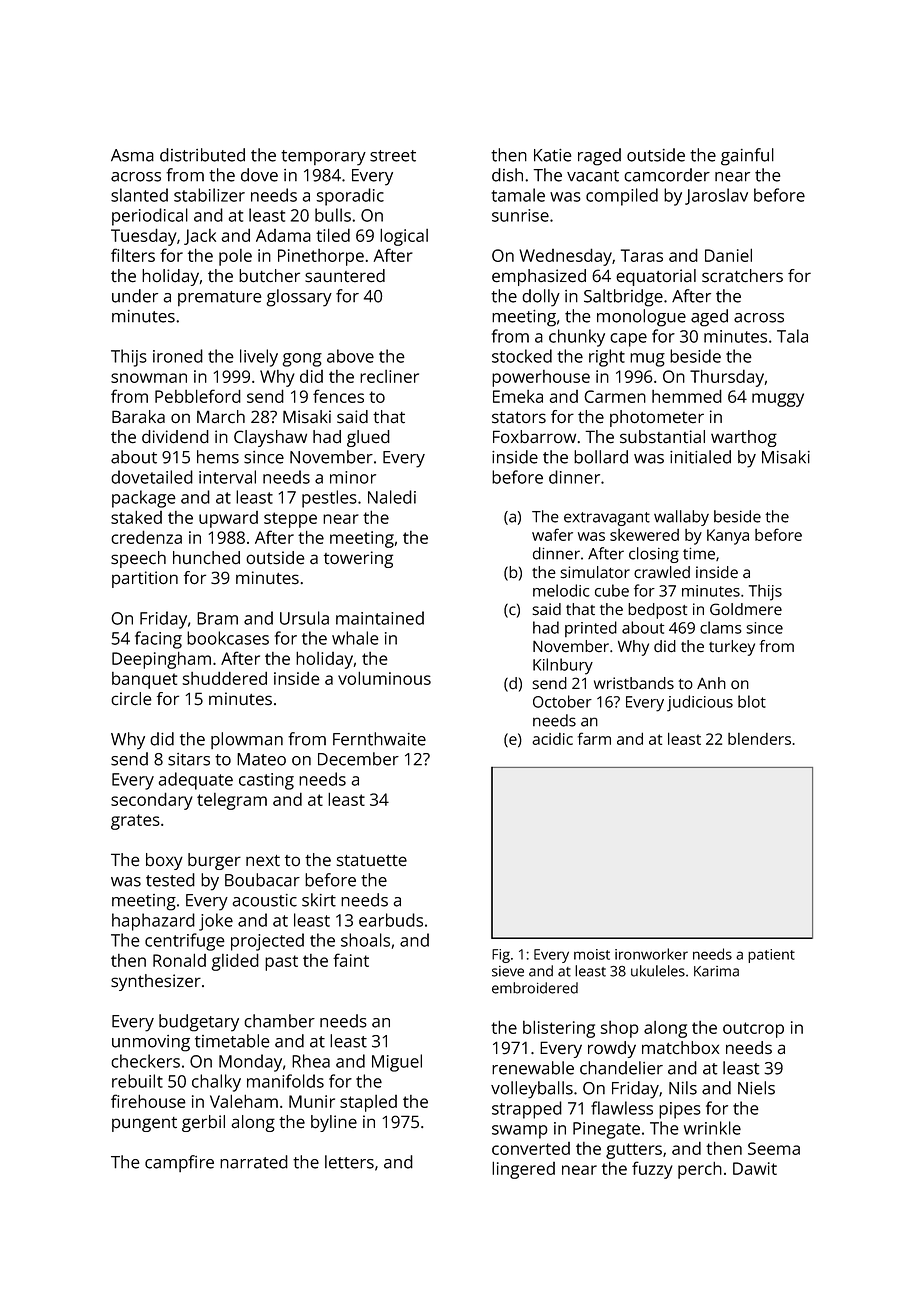 This screenshot has width=924, height=1311. What do you see at coordinates (380, 618) in the screenshot?
I see `maintained` at bounding box center [380, 618].
